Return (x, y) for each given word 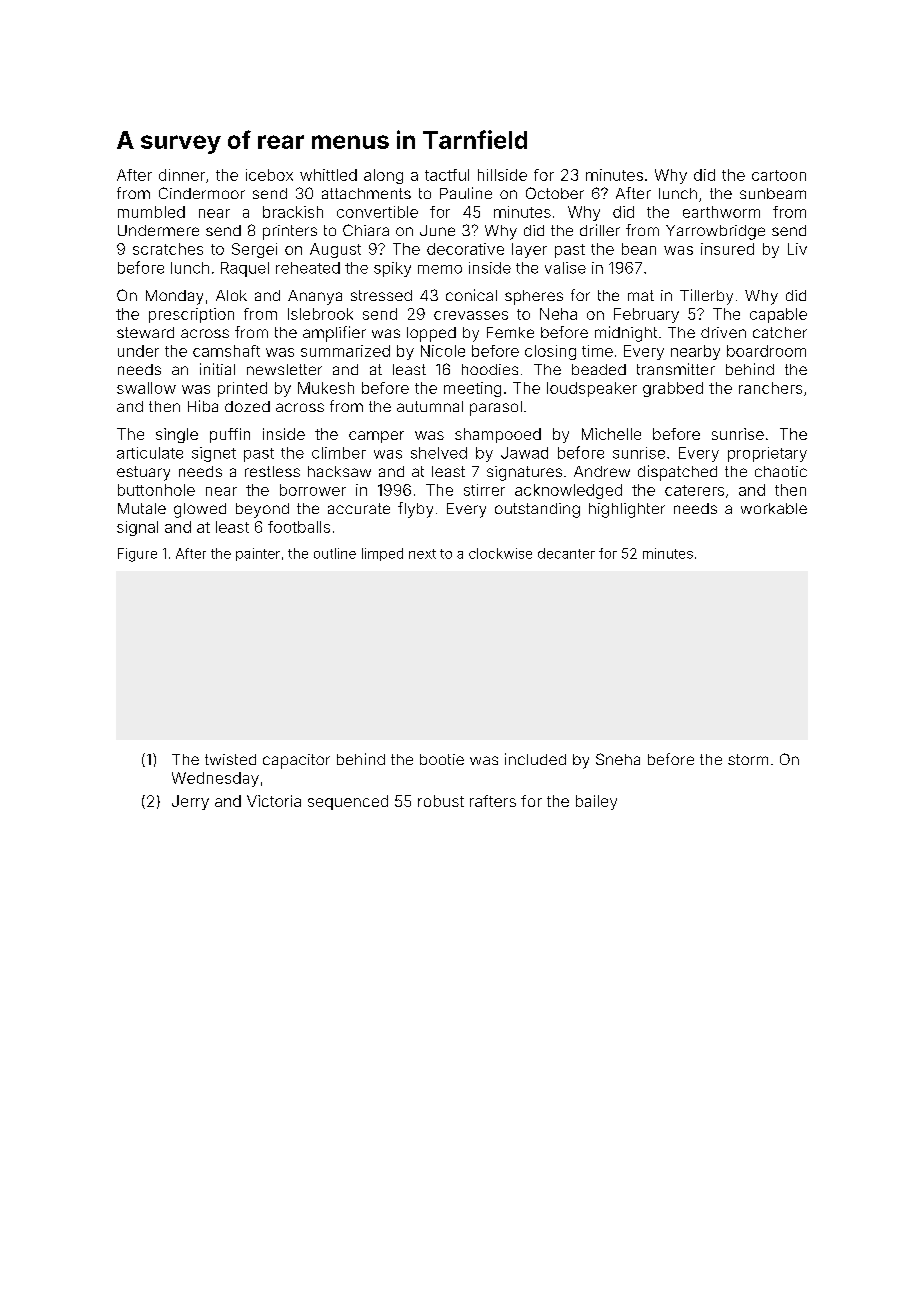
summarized (345, 351)
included (535, 759)
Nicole (443, 351)
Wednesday (215, 779)
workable (774, 508)
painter (258, 554)
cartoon (779, 175)
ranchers (770, 388)
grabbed (673, 389)
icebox (269, 175)
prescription (191, 315)
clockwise (500, 553)
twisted (230, 759)
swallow (146, 388)
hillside (502, 175)
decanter (566, 553)
